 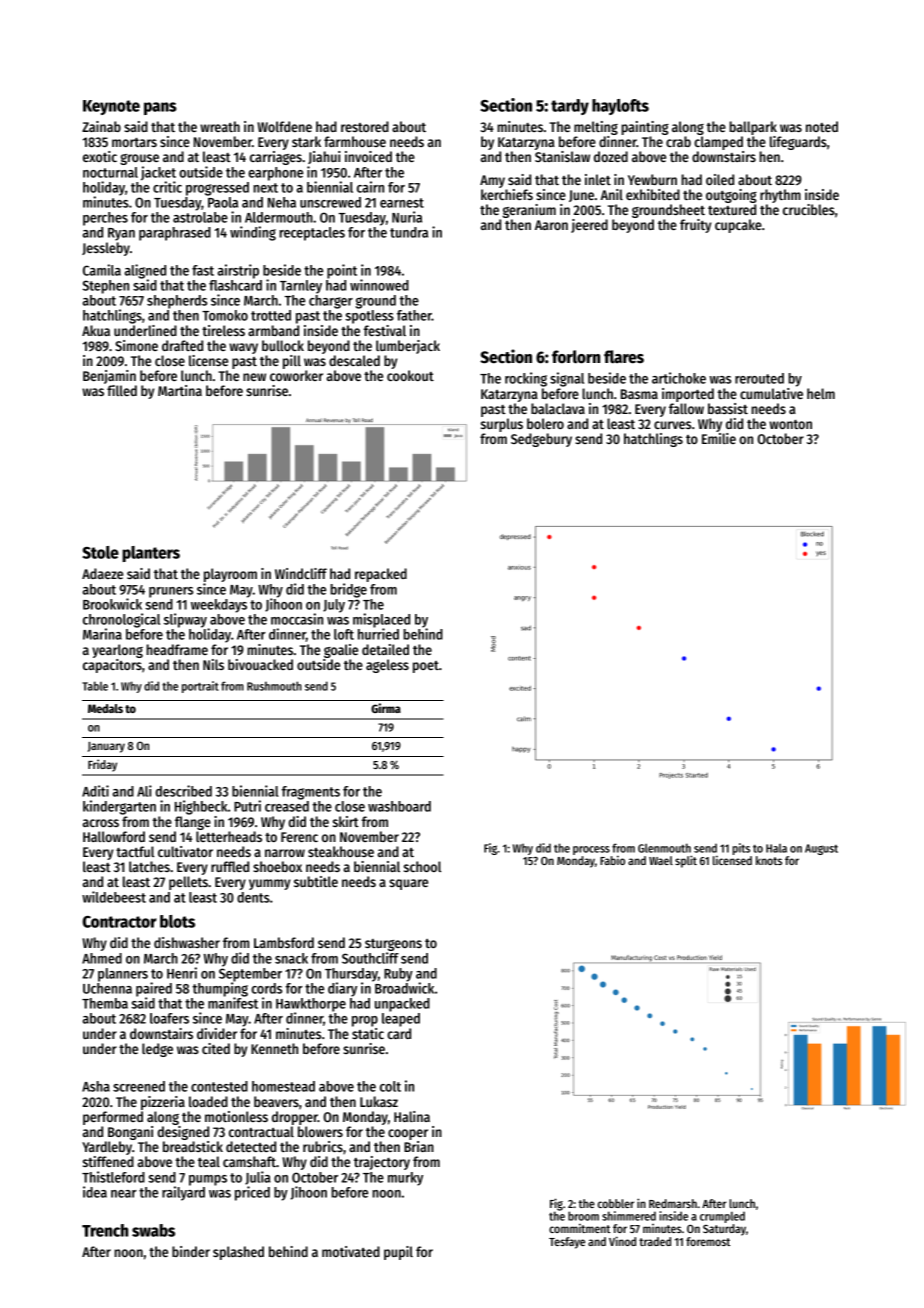 What do you see at coordinates (368, 1033) in the screenshot?
I see `static` at bounding box center [368, 1033].
